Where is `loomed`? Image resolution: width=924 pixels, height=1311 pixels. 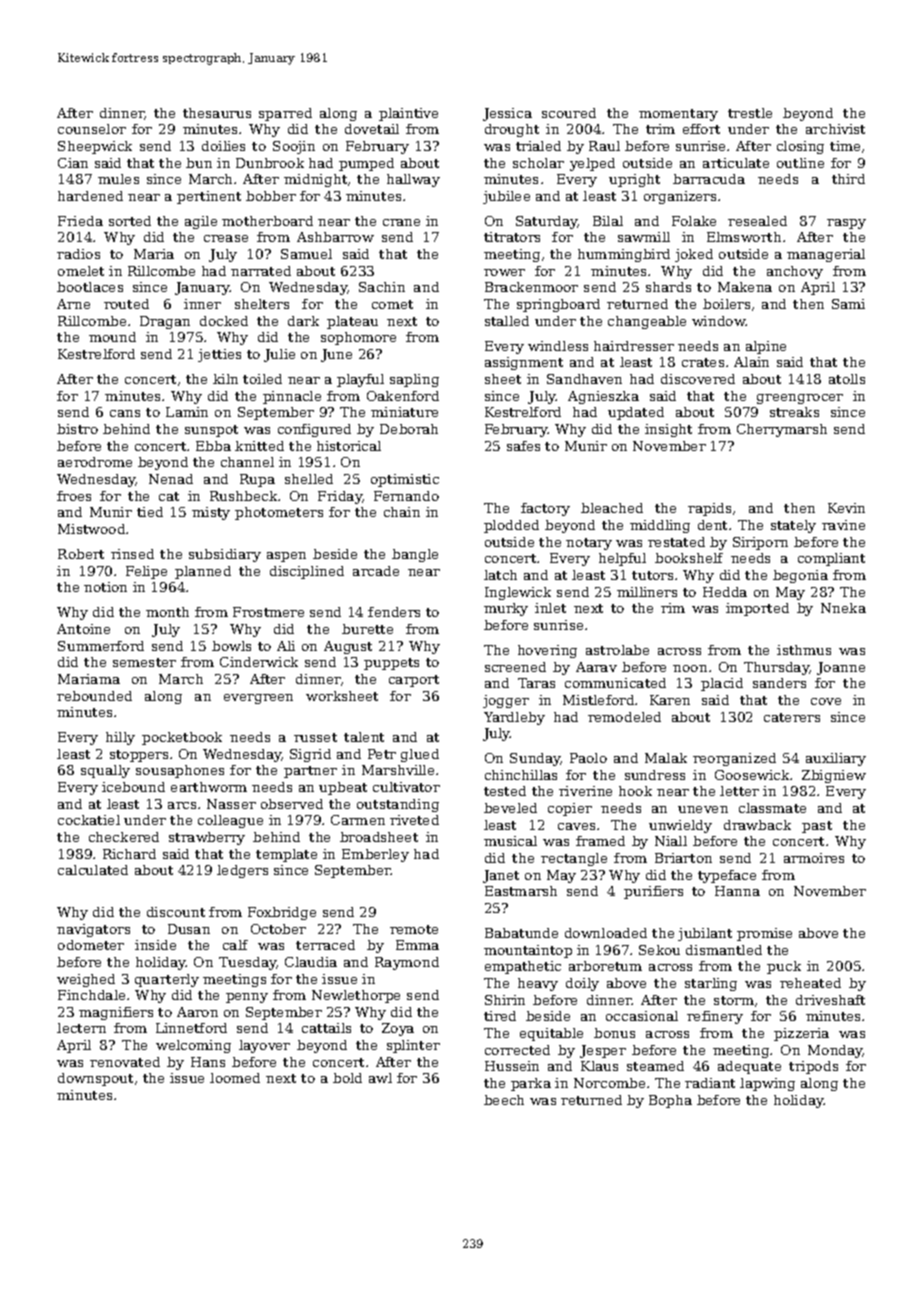 loomed is located at coordinates (235, 1078).
